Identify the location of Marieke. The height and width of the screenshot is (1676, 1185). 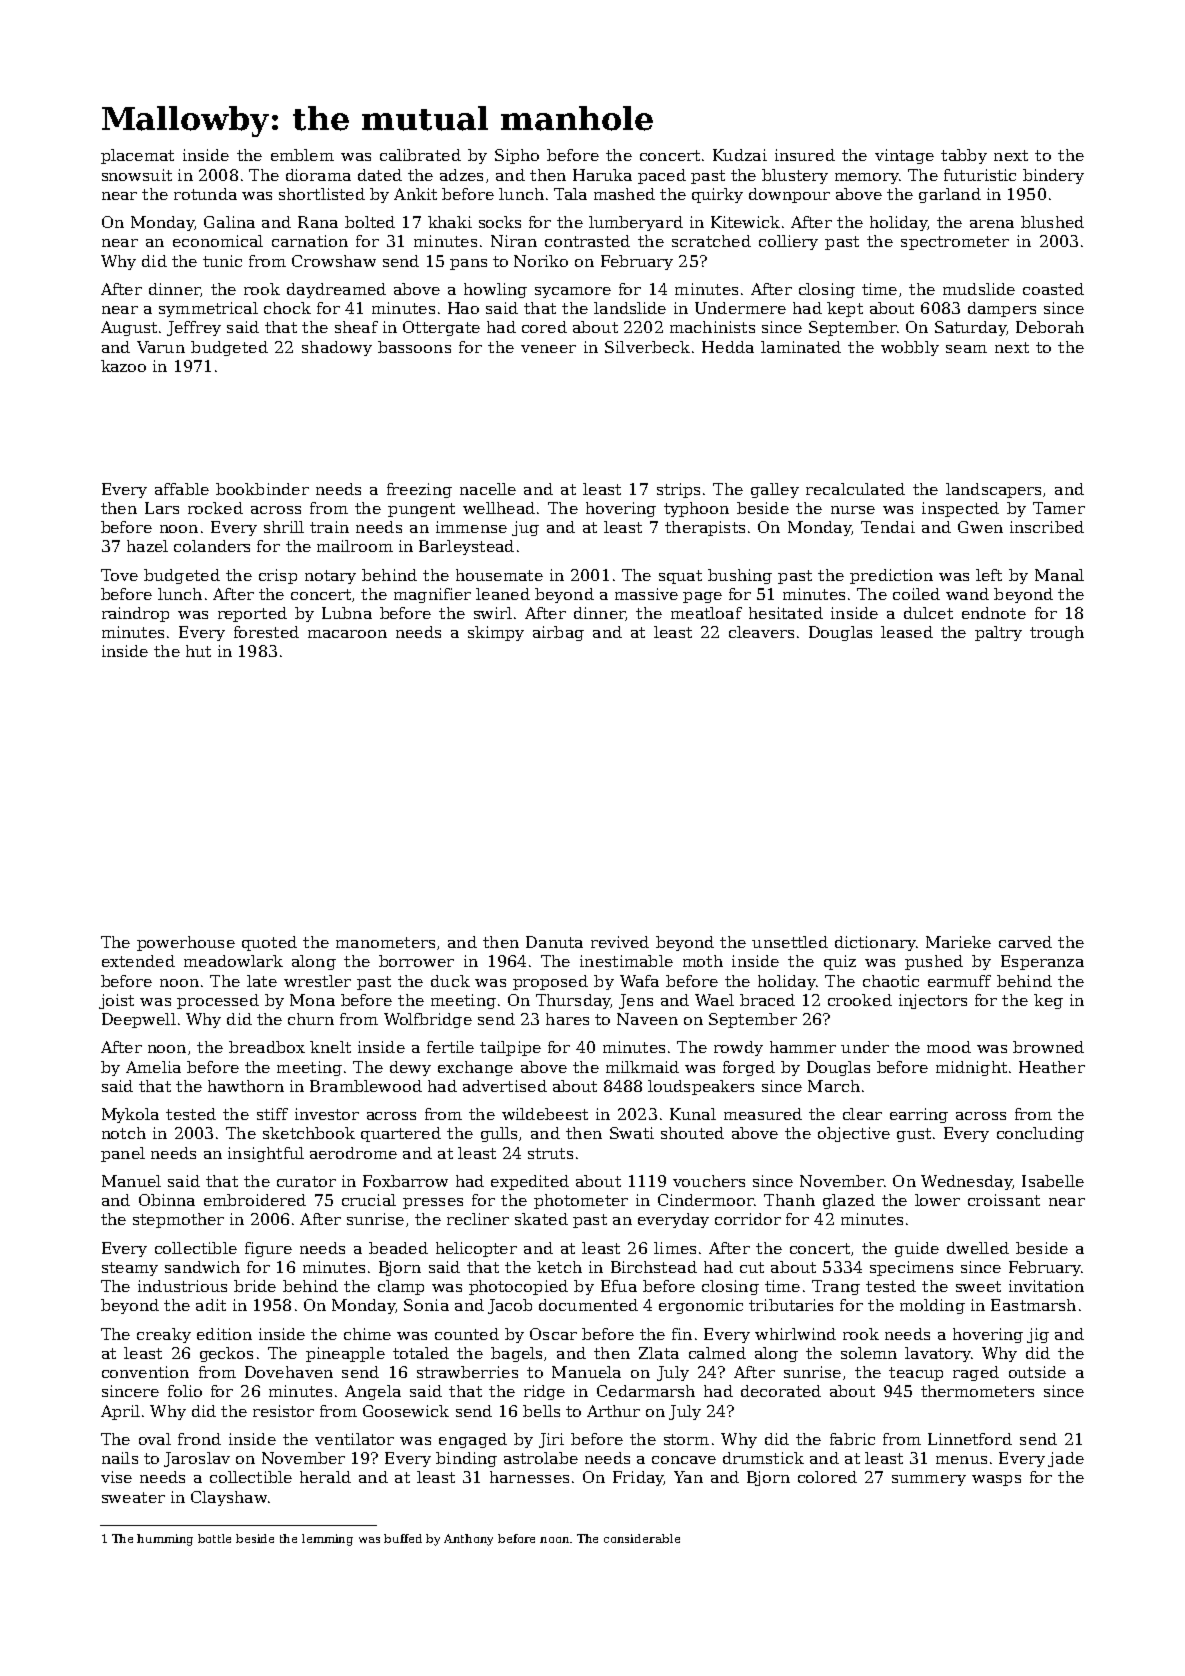
(958, 942).
